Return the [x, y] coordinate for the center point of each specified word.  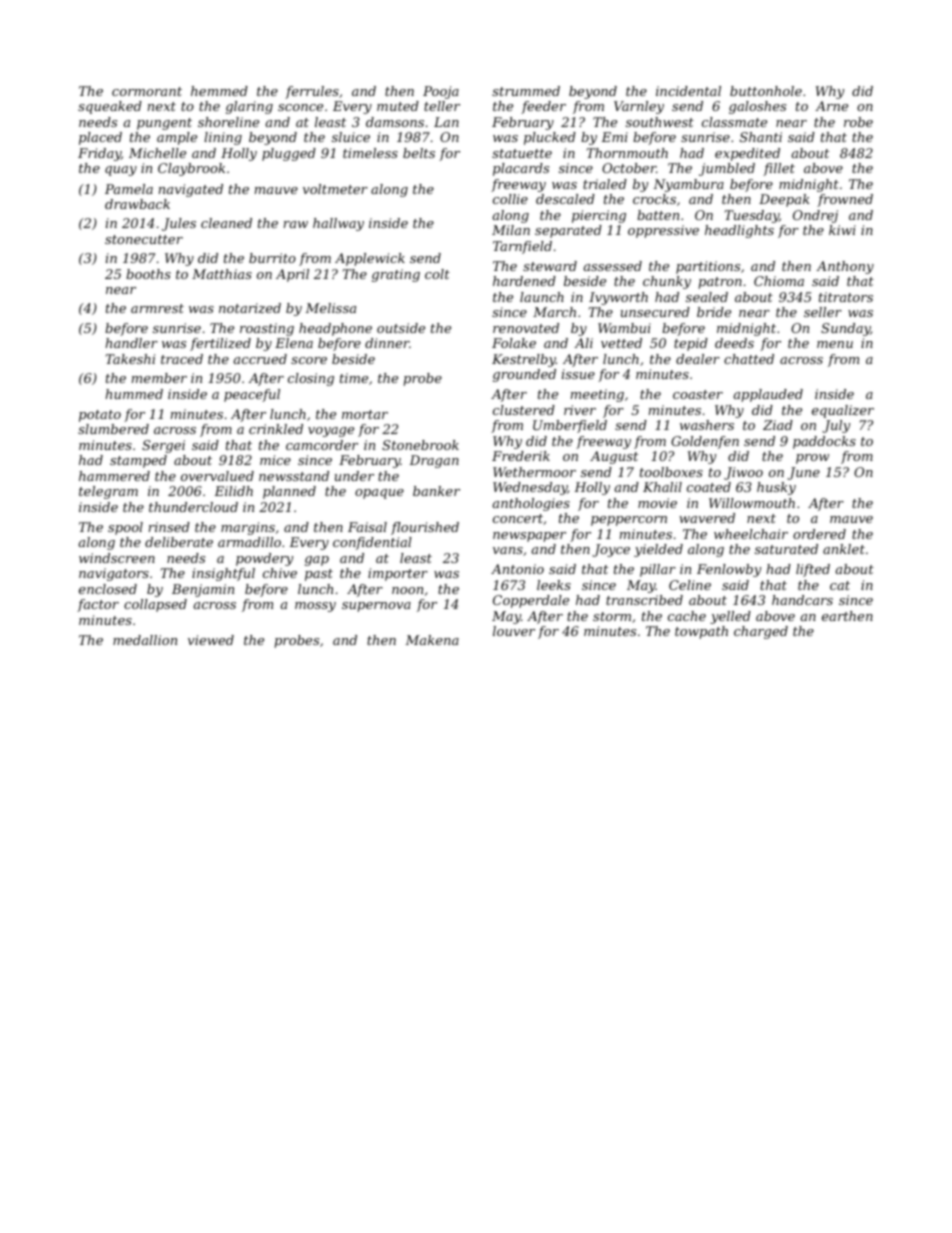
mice [275, 460]
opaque [379, 494]
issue [578, 374]
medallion [145, 640]
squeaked [110, 107]
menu [835, 344]
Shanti [761, 137]
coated [709, 487]
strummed [526, 91]
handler [131, 343]
